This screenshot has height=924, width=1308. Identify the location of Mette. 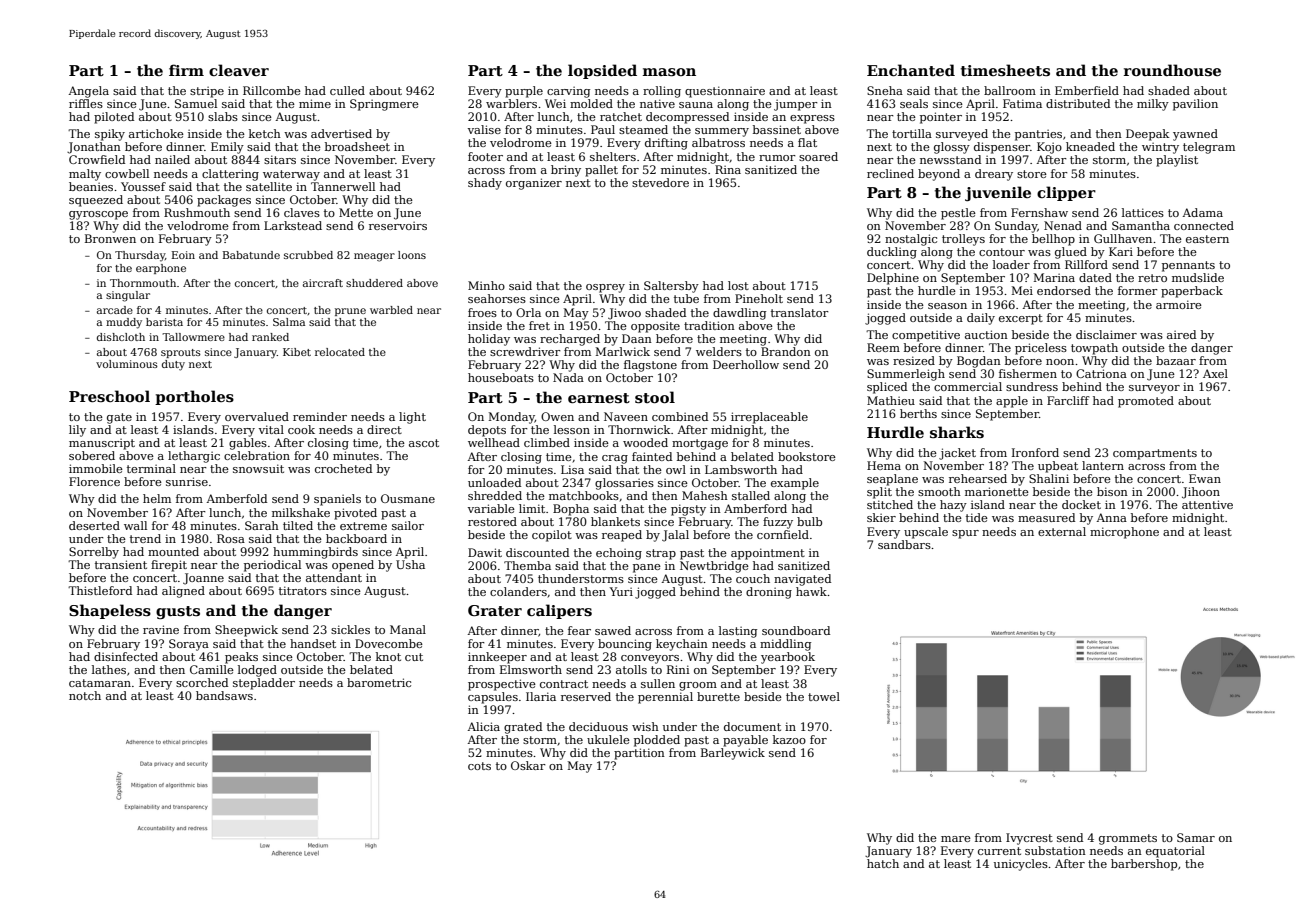
(356, 212).
